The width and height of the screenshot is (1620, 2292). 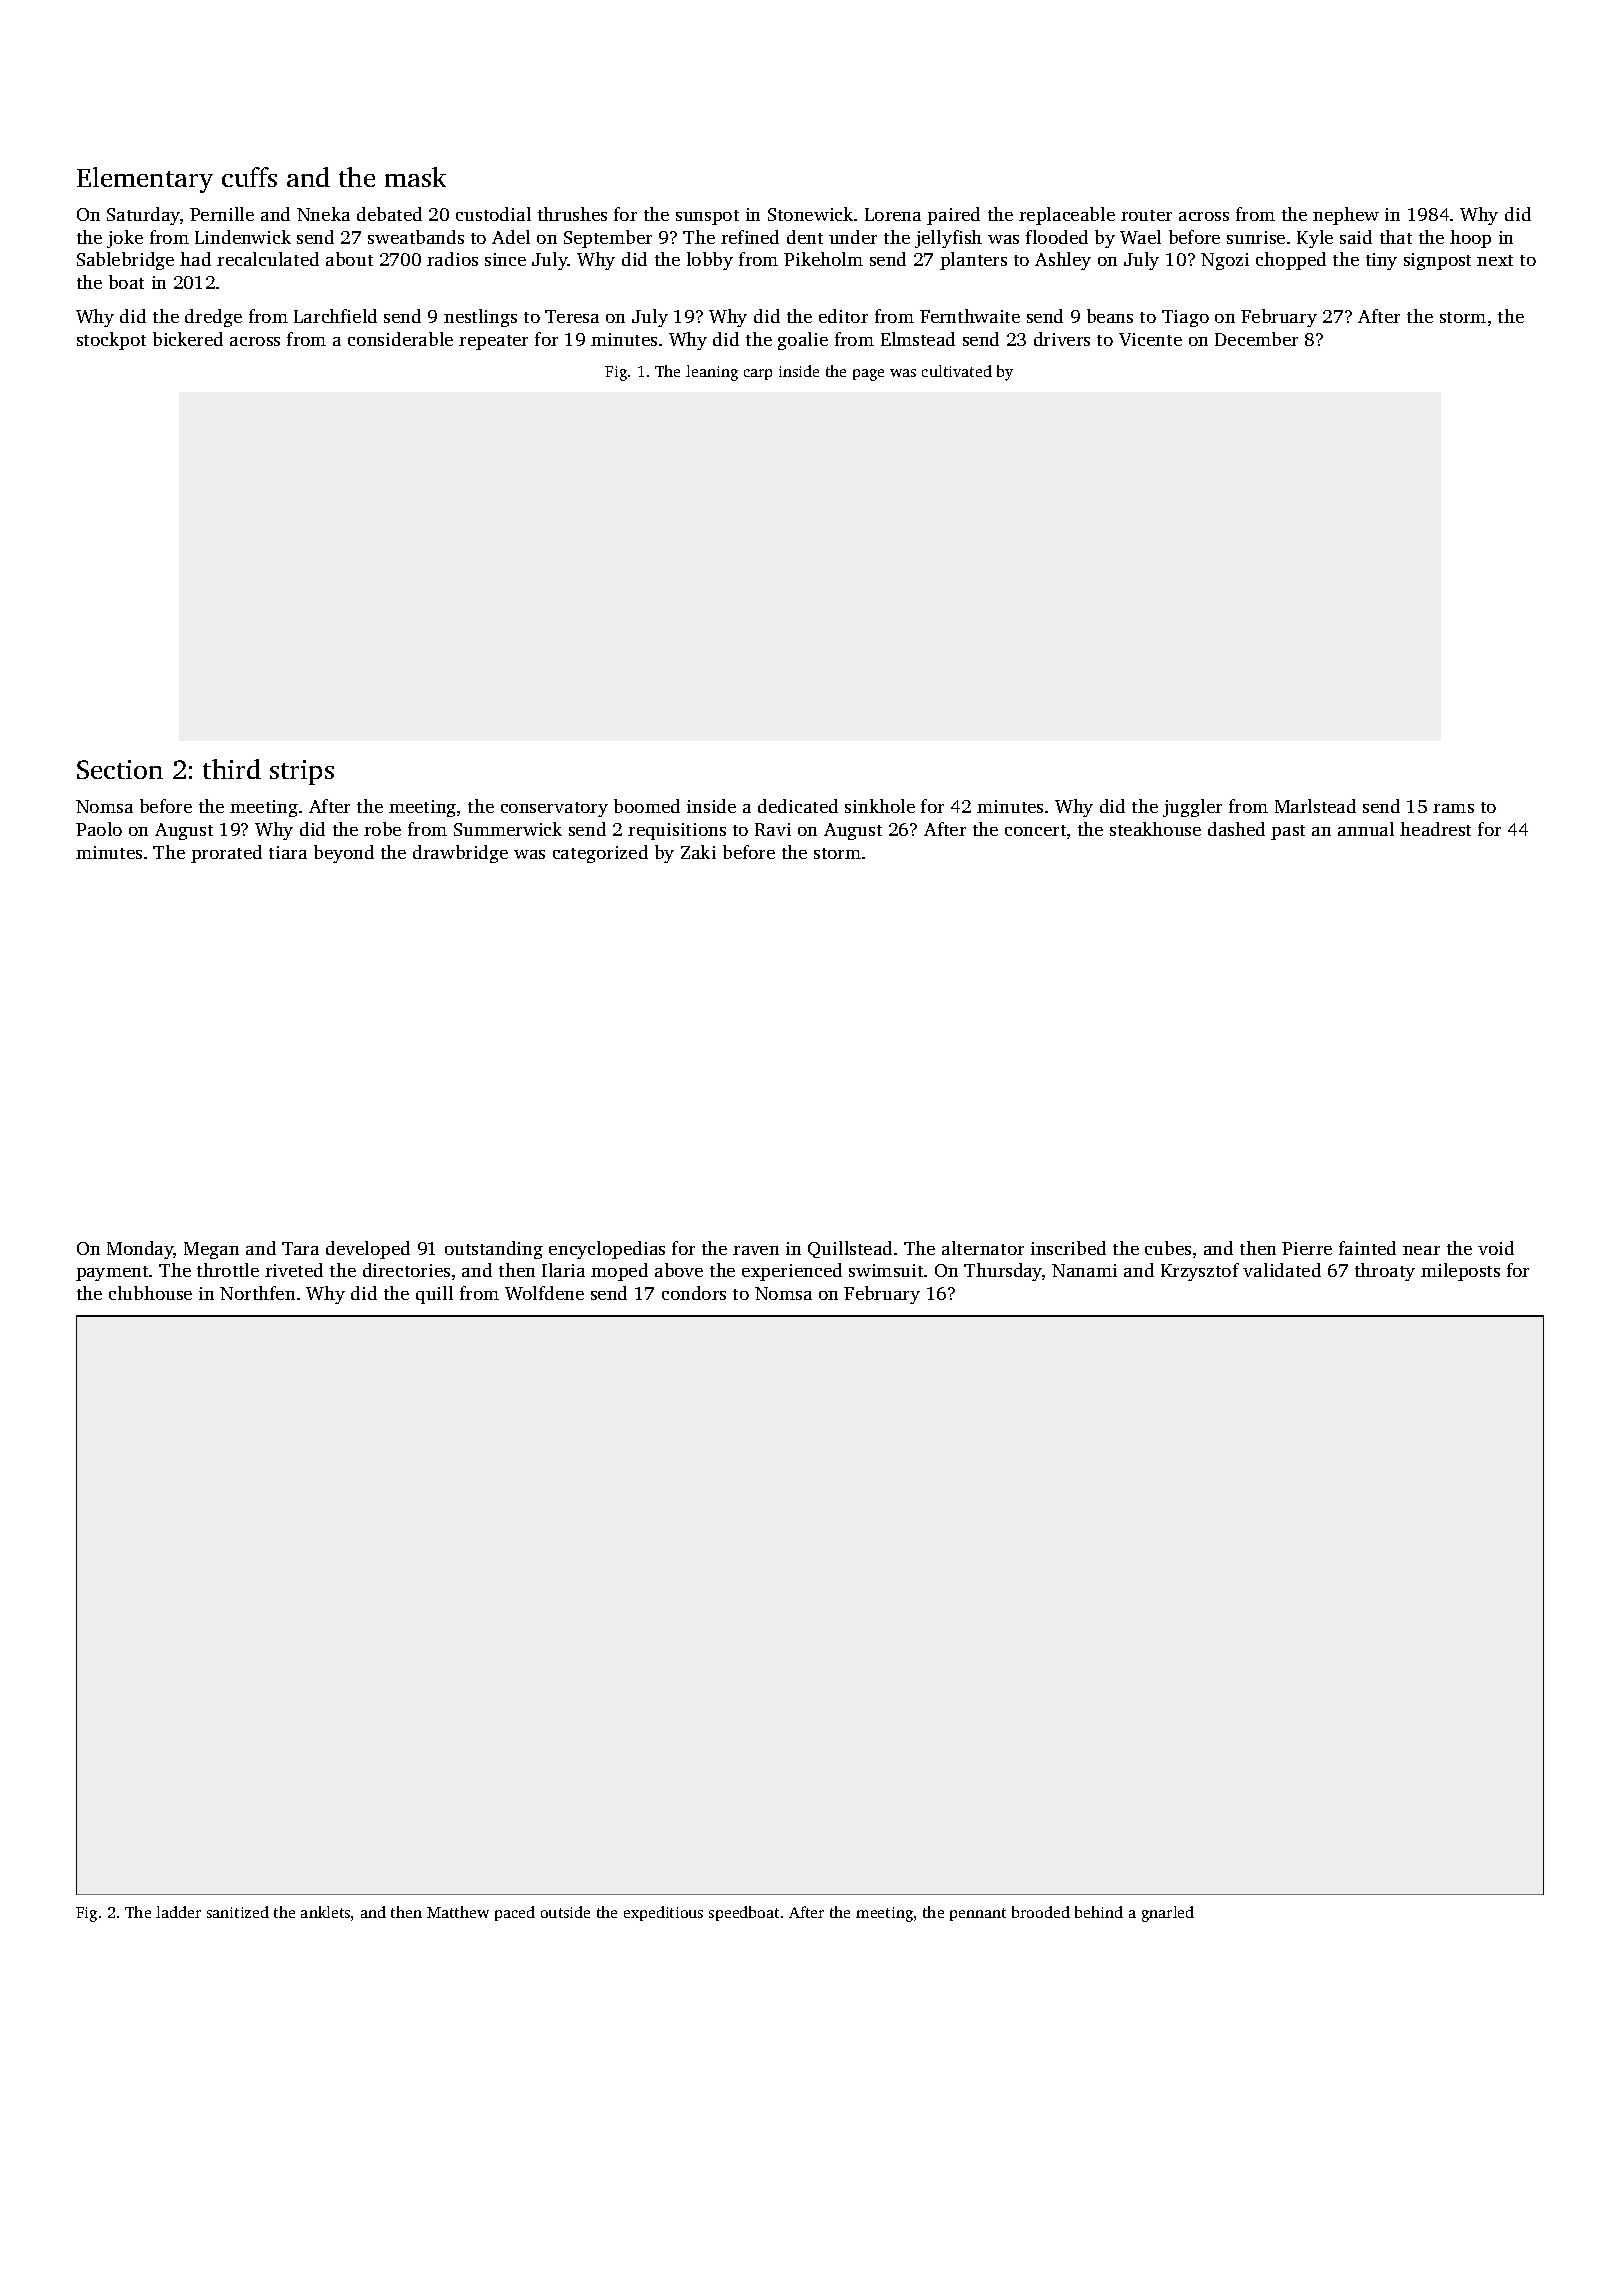 I want to click on Zaki, so click(x=698, y=852).
